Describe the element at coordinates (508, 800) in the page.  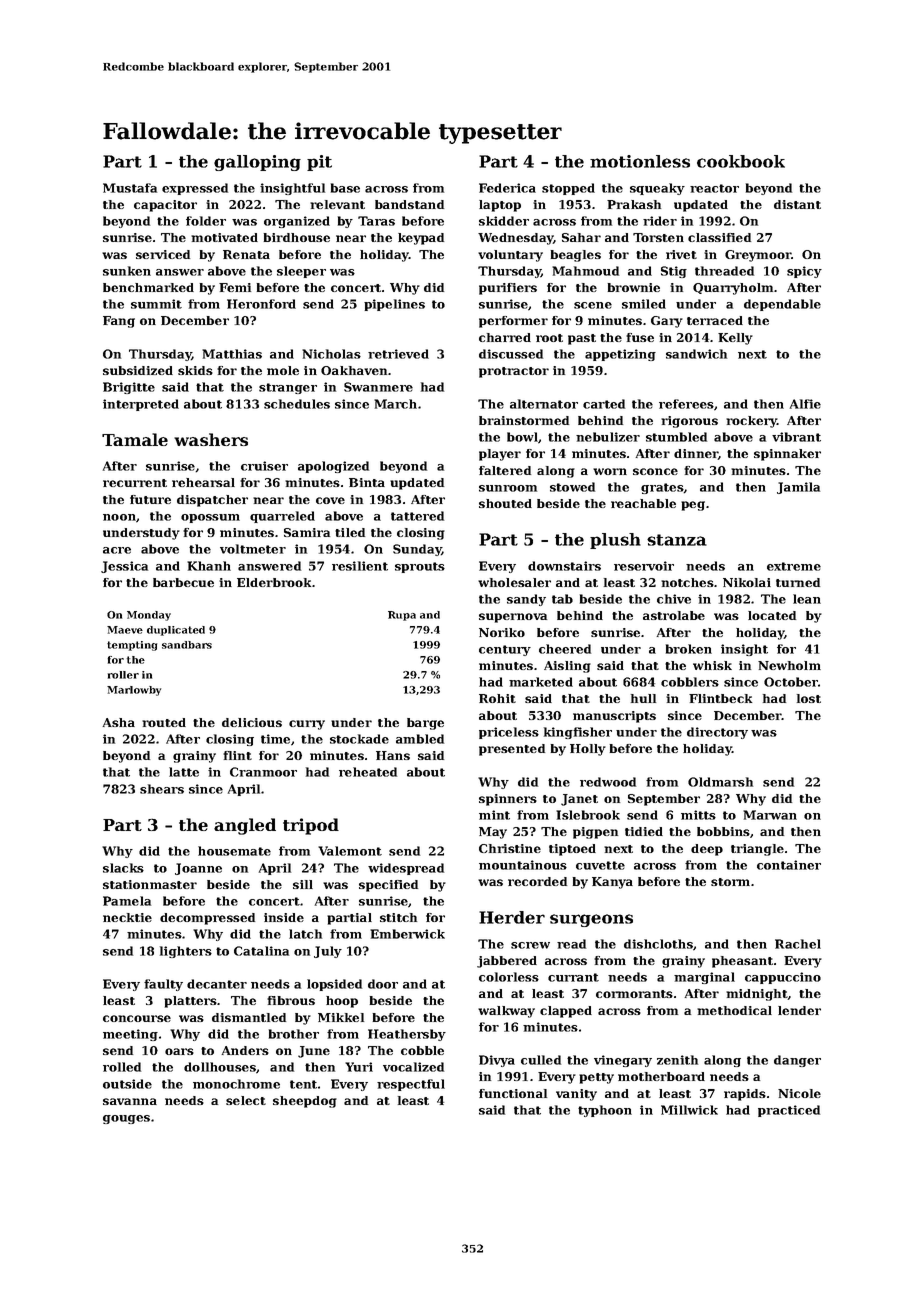
I see `spinners` at that location.
